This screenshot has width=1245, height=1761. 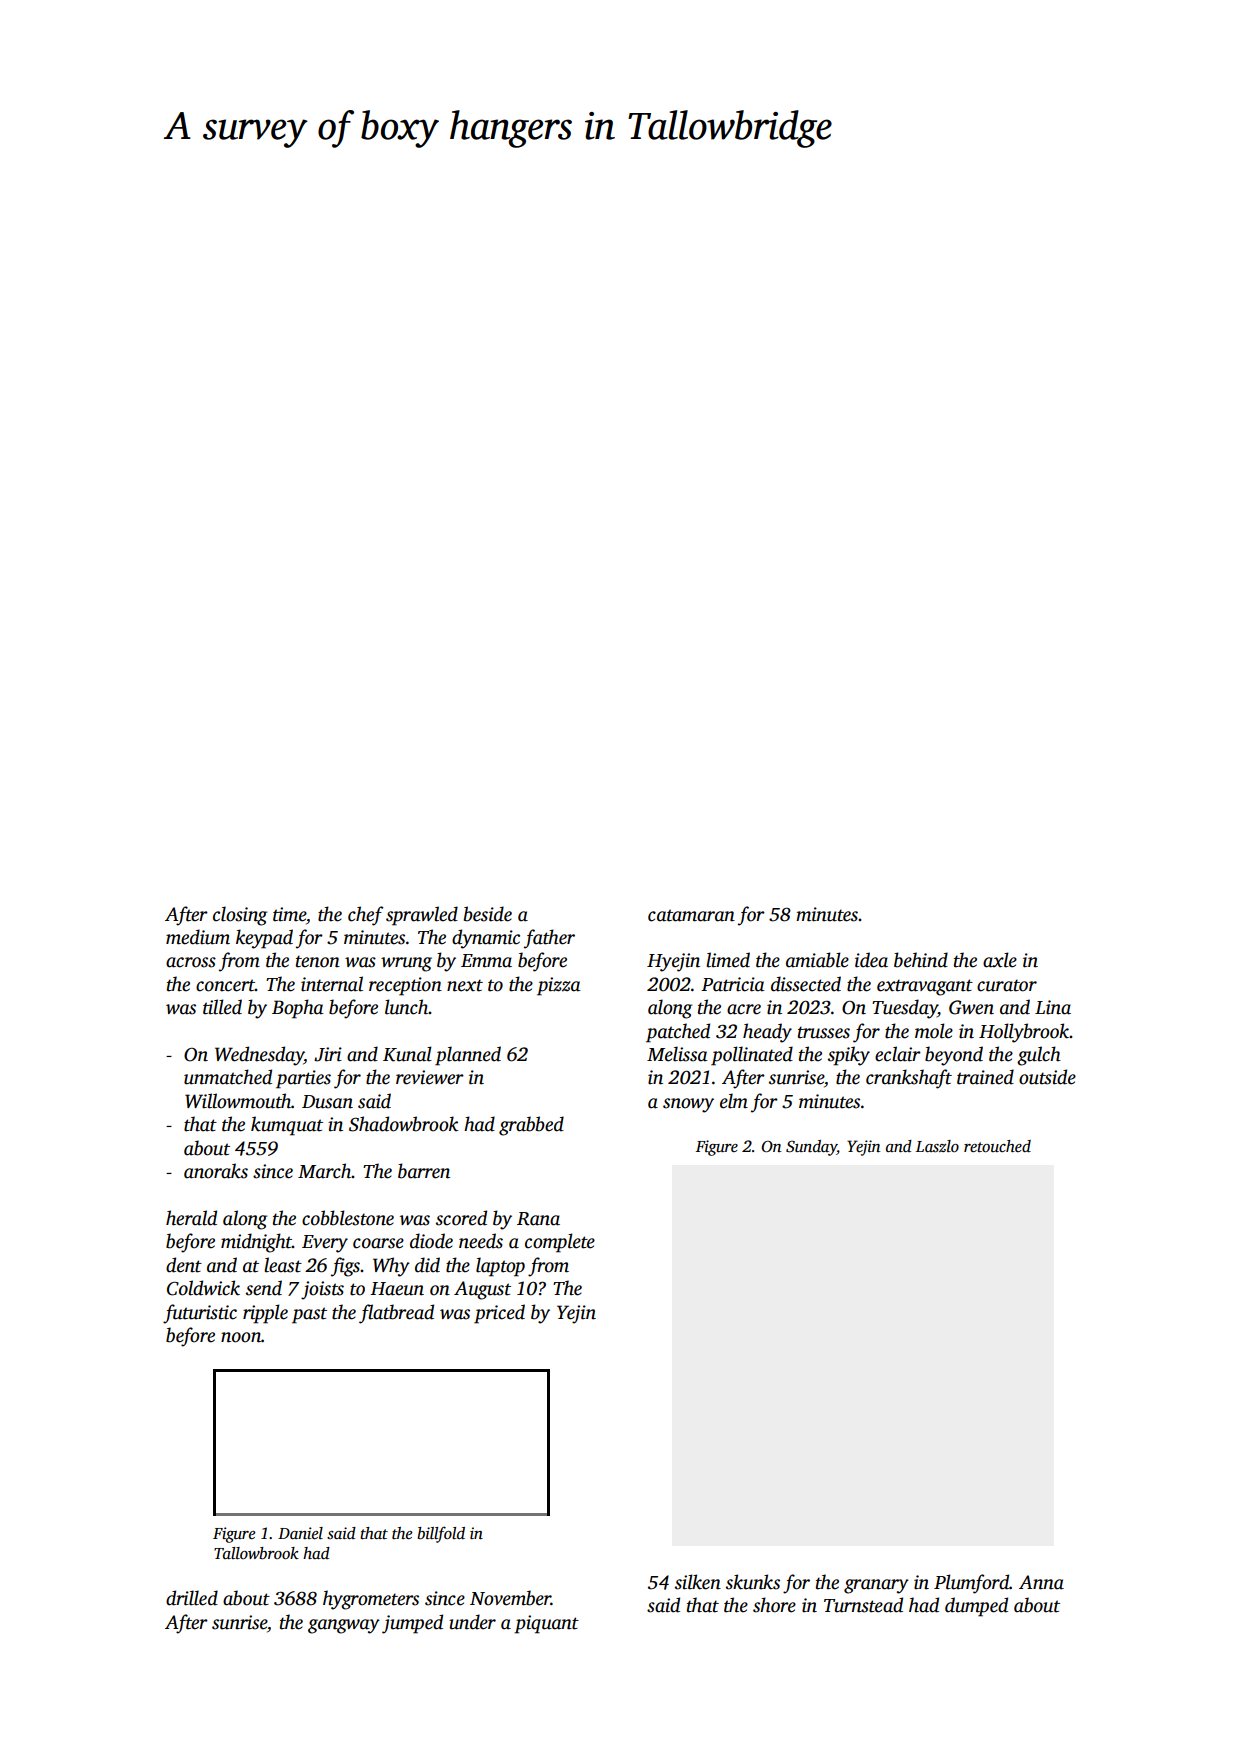 I want to click on Willowmouth, so click(x=238, y=1101).
